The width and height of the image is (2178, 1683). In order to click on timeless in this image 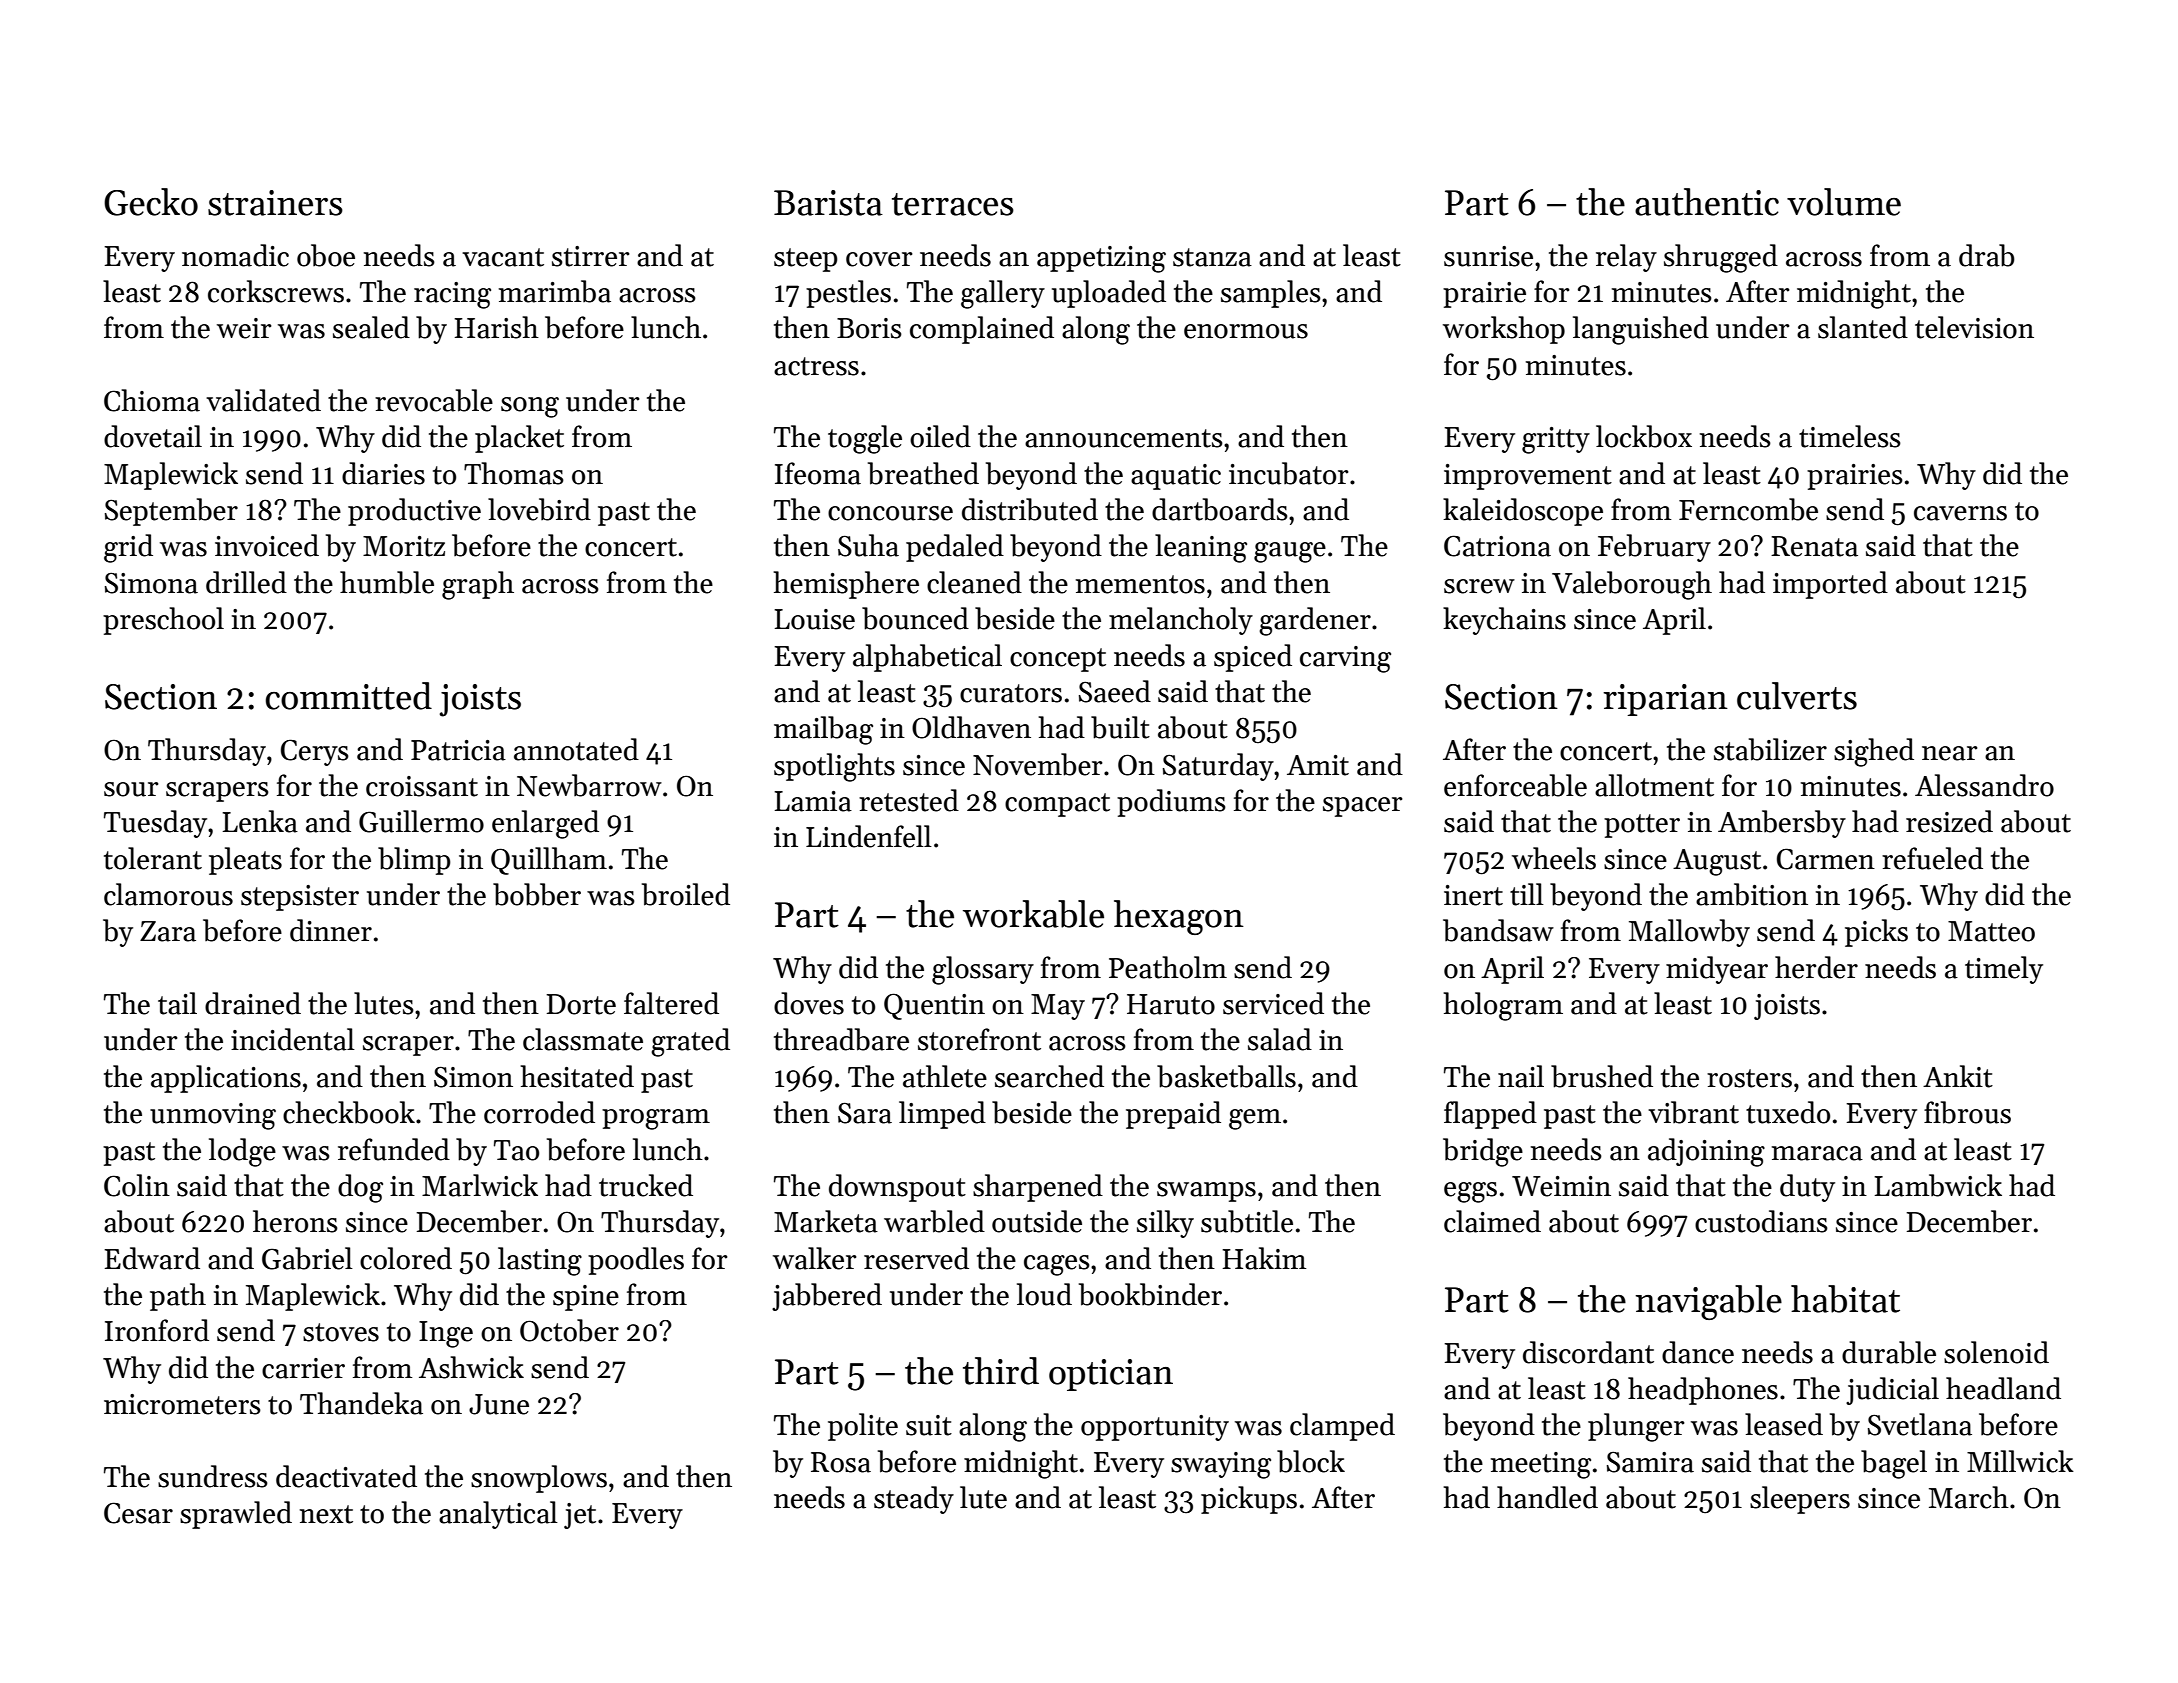, I will do `click(1850, 436)`.
